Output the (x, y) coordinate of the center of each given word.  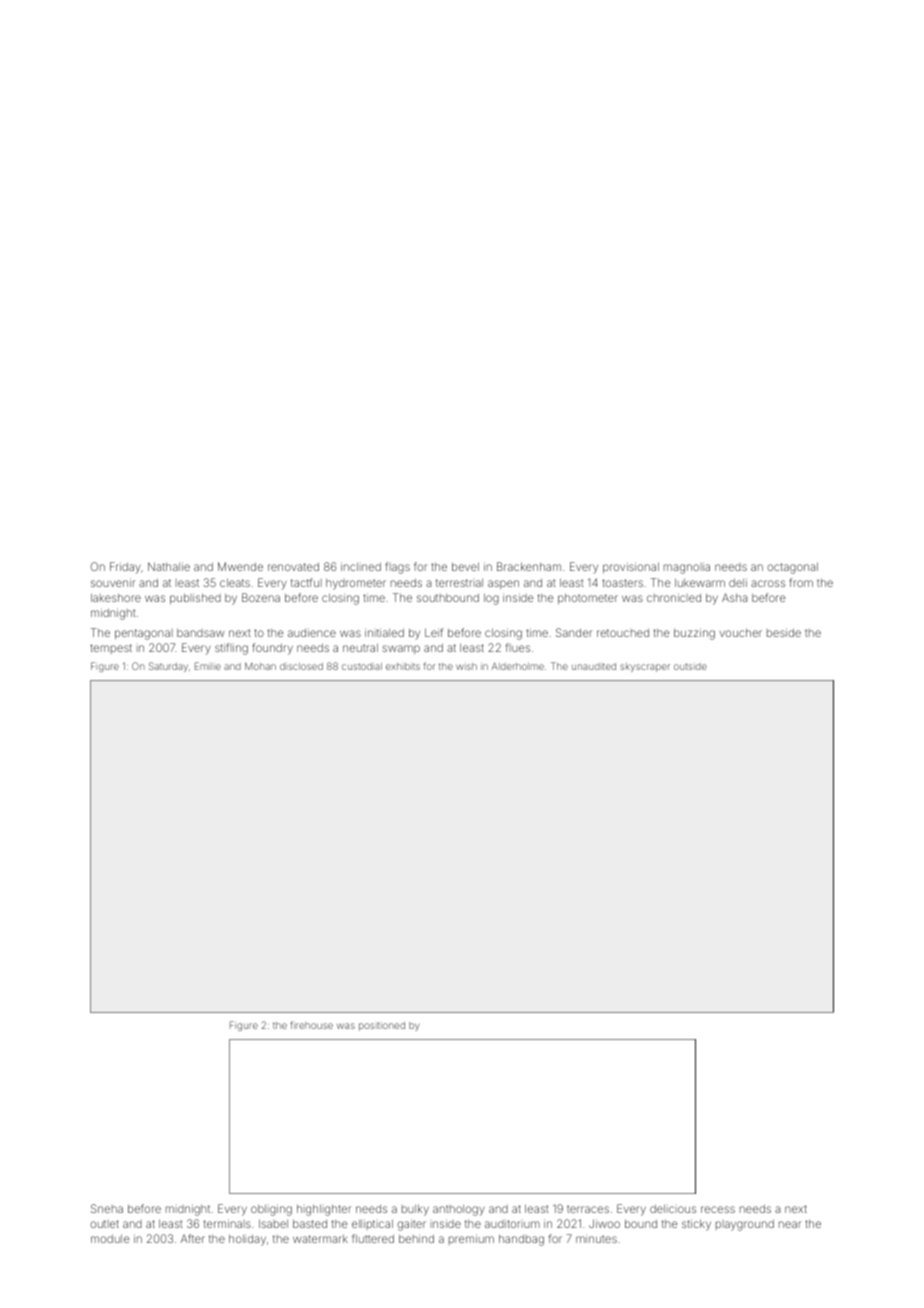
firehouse (311, 1025)
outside (690, 666)
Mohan (260, 666)
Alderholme (517, 666)
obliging (271, 1210)
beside (784, 632)
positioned (382, 1026)
